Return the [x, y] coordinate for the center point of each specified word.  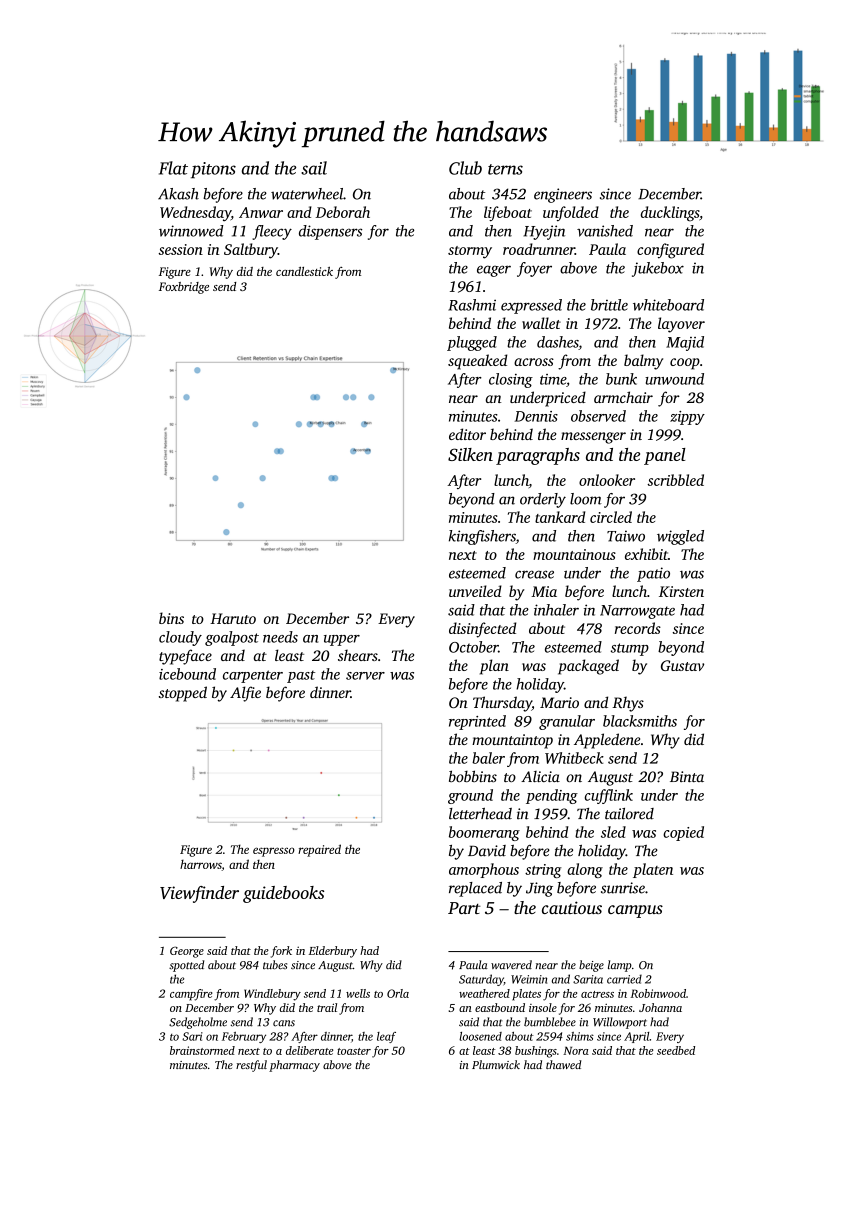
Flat [173, 168]
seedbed [676, 1050]
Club [465, 168]
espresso [274, 852]
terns [505, 169]
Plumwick [496, 1064]
